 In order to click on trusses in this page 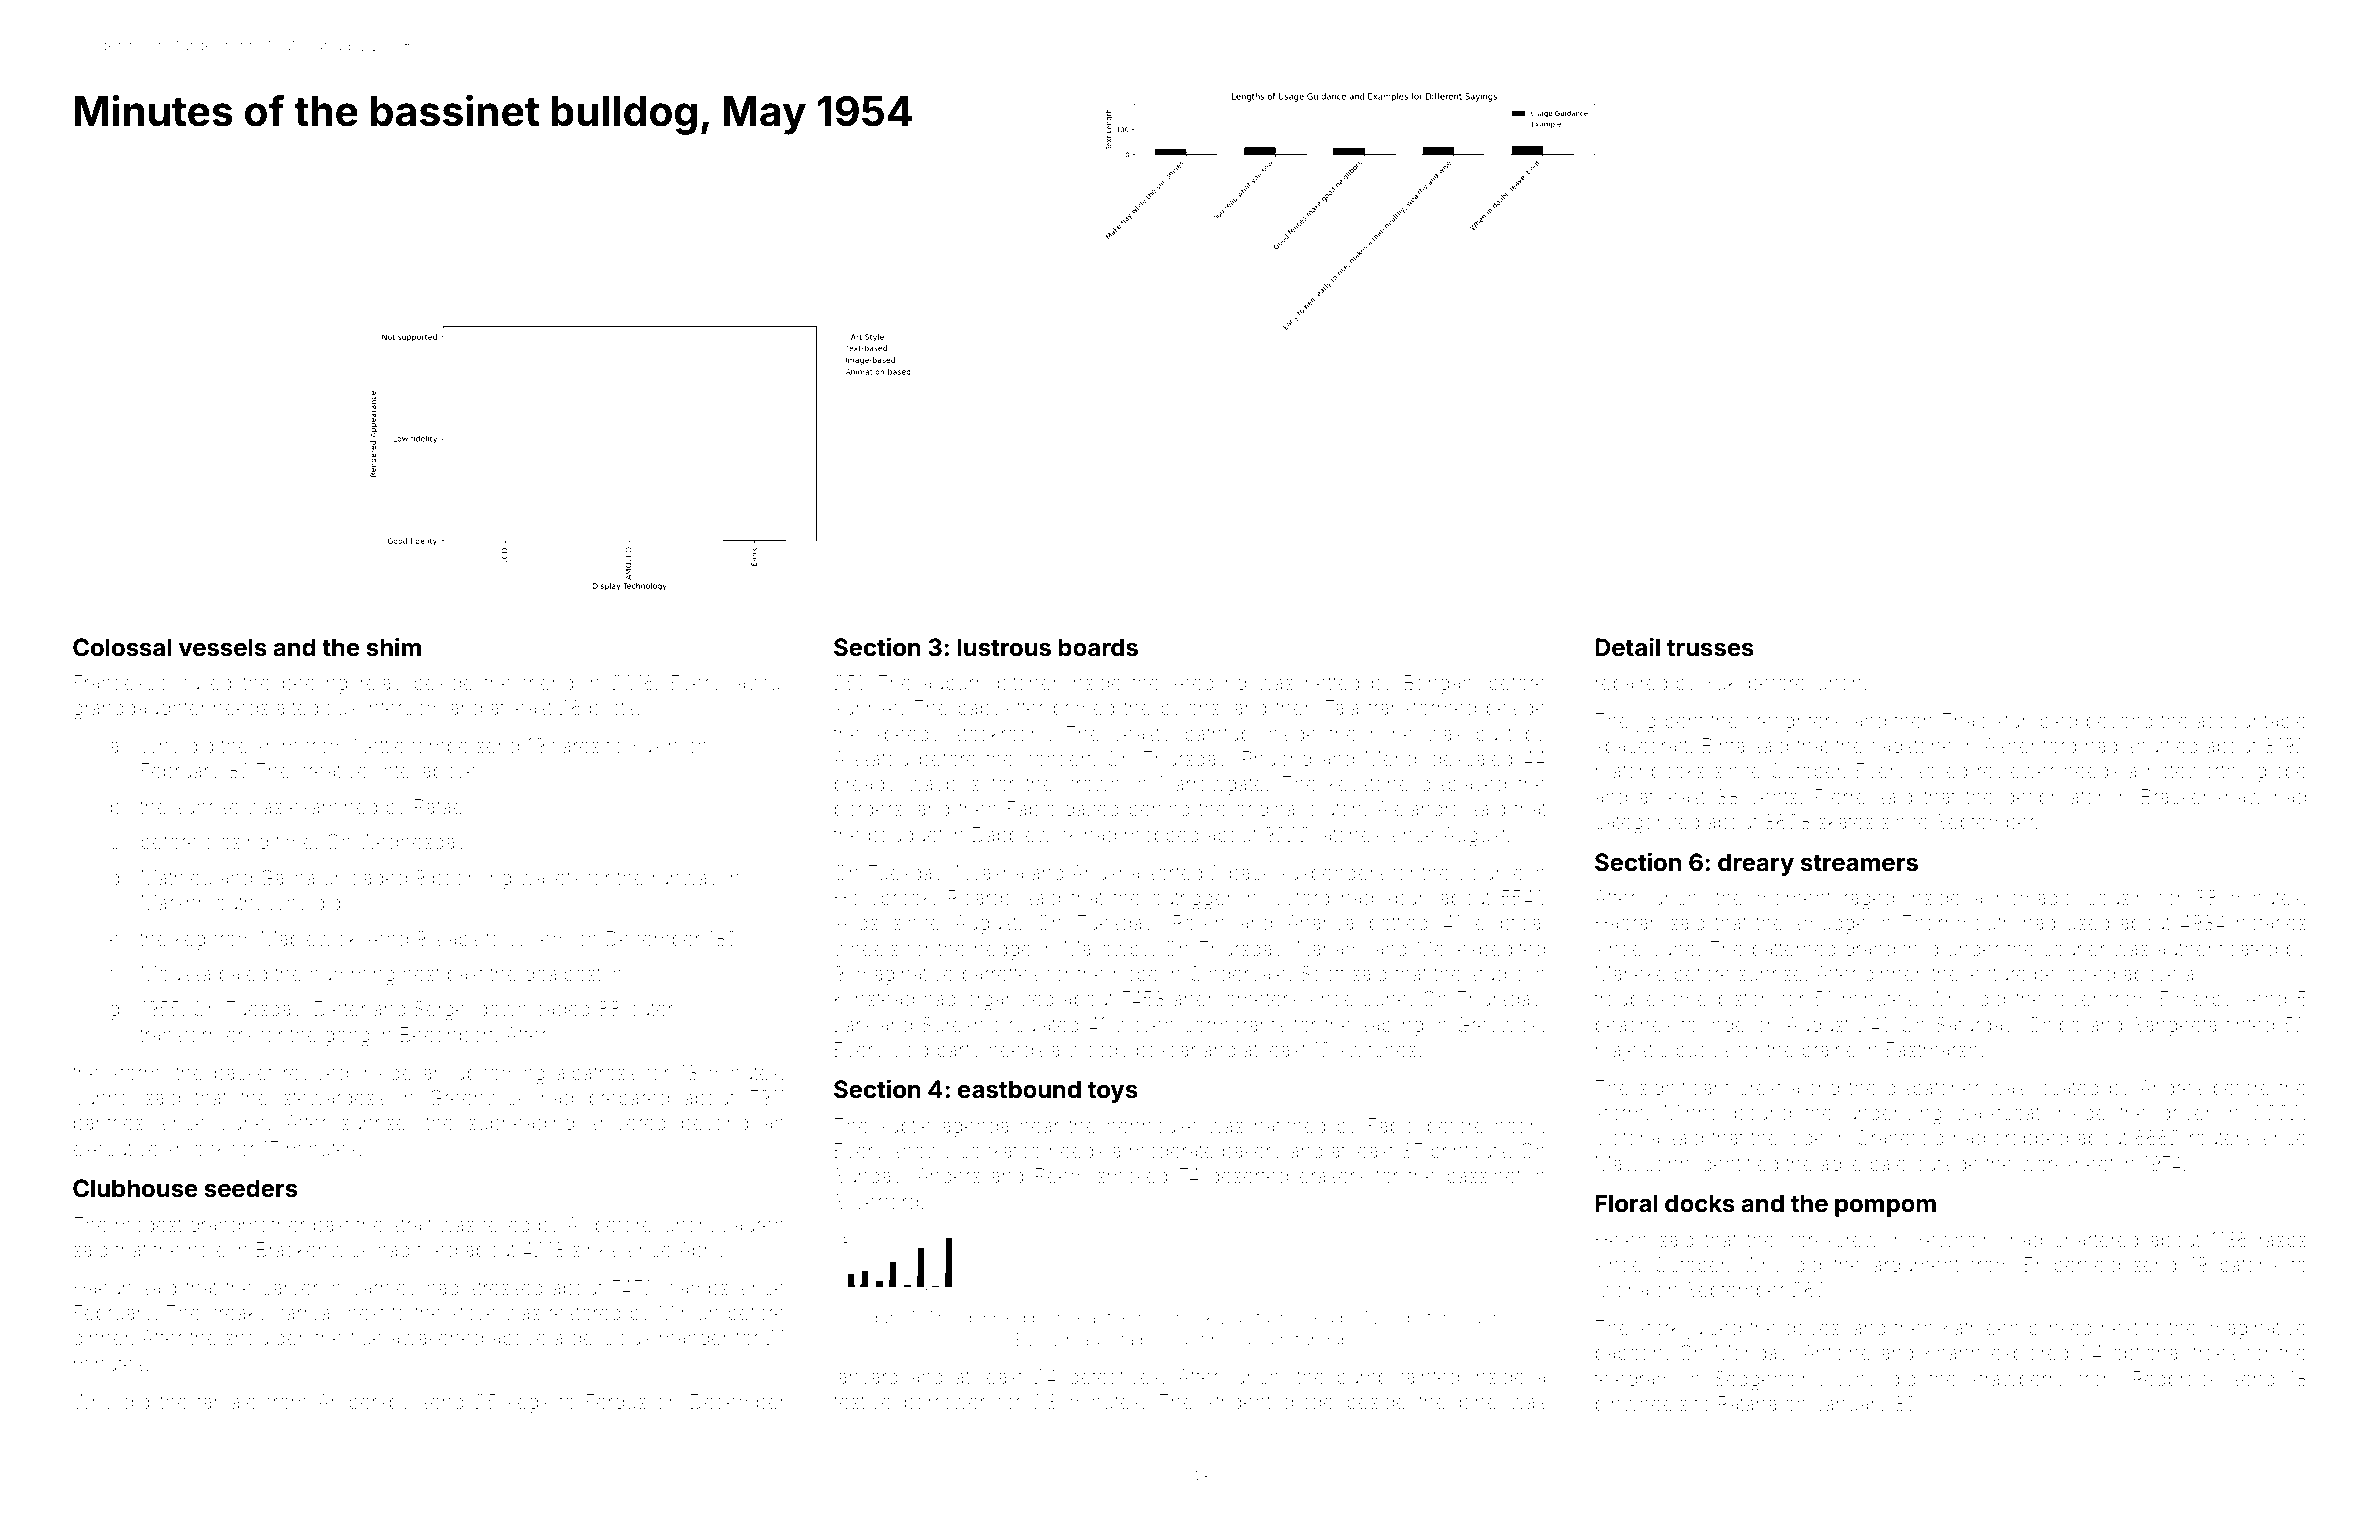, I will do `click(1710, 648)`.
